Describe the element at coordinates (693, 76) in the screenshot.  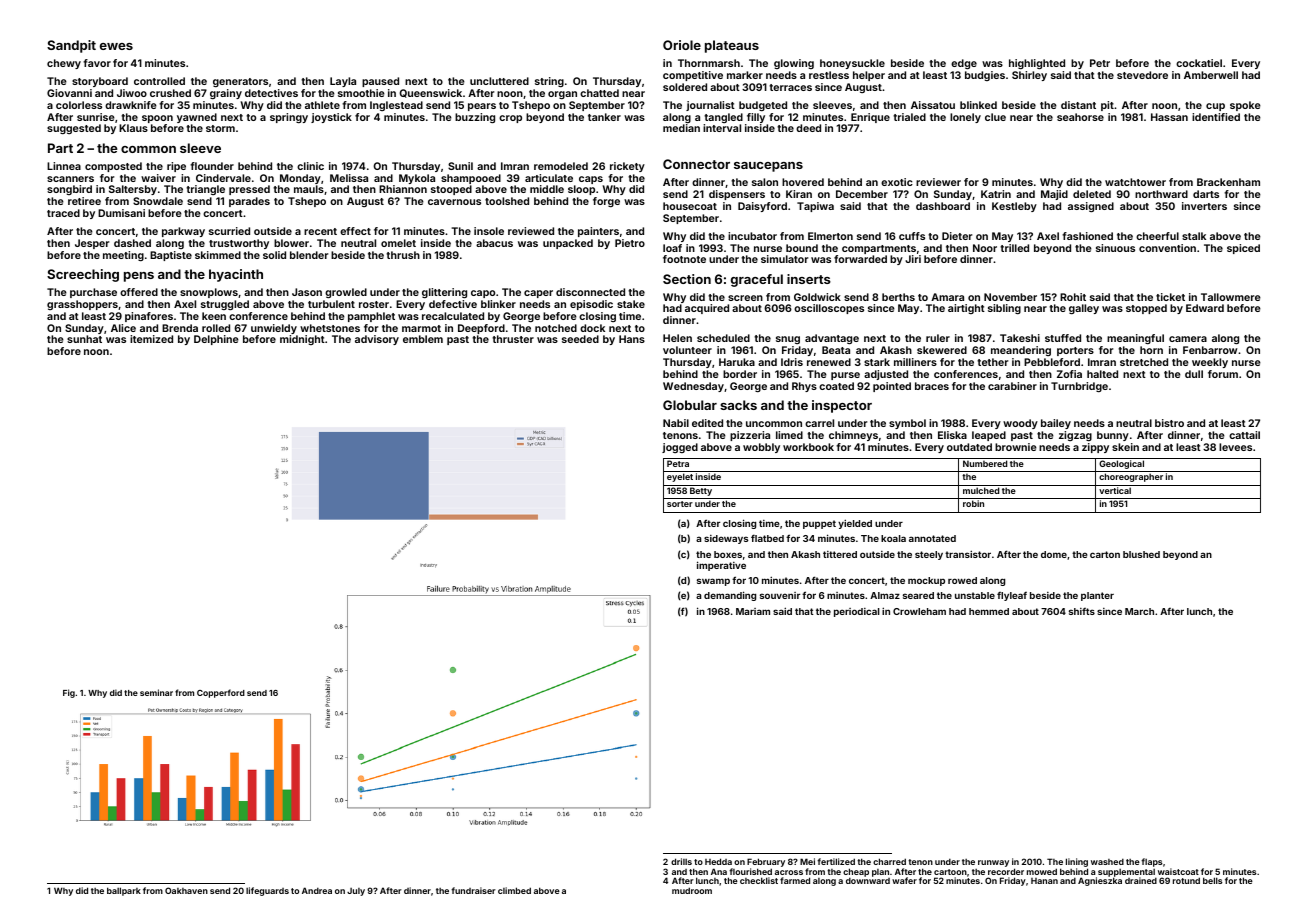
I see `competitive` at that location.
